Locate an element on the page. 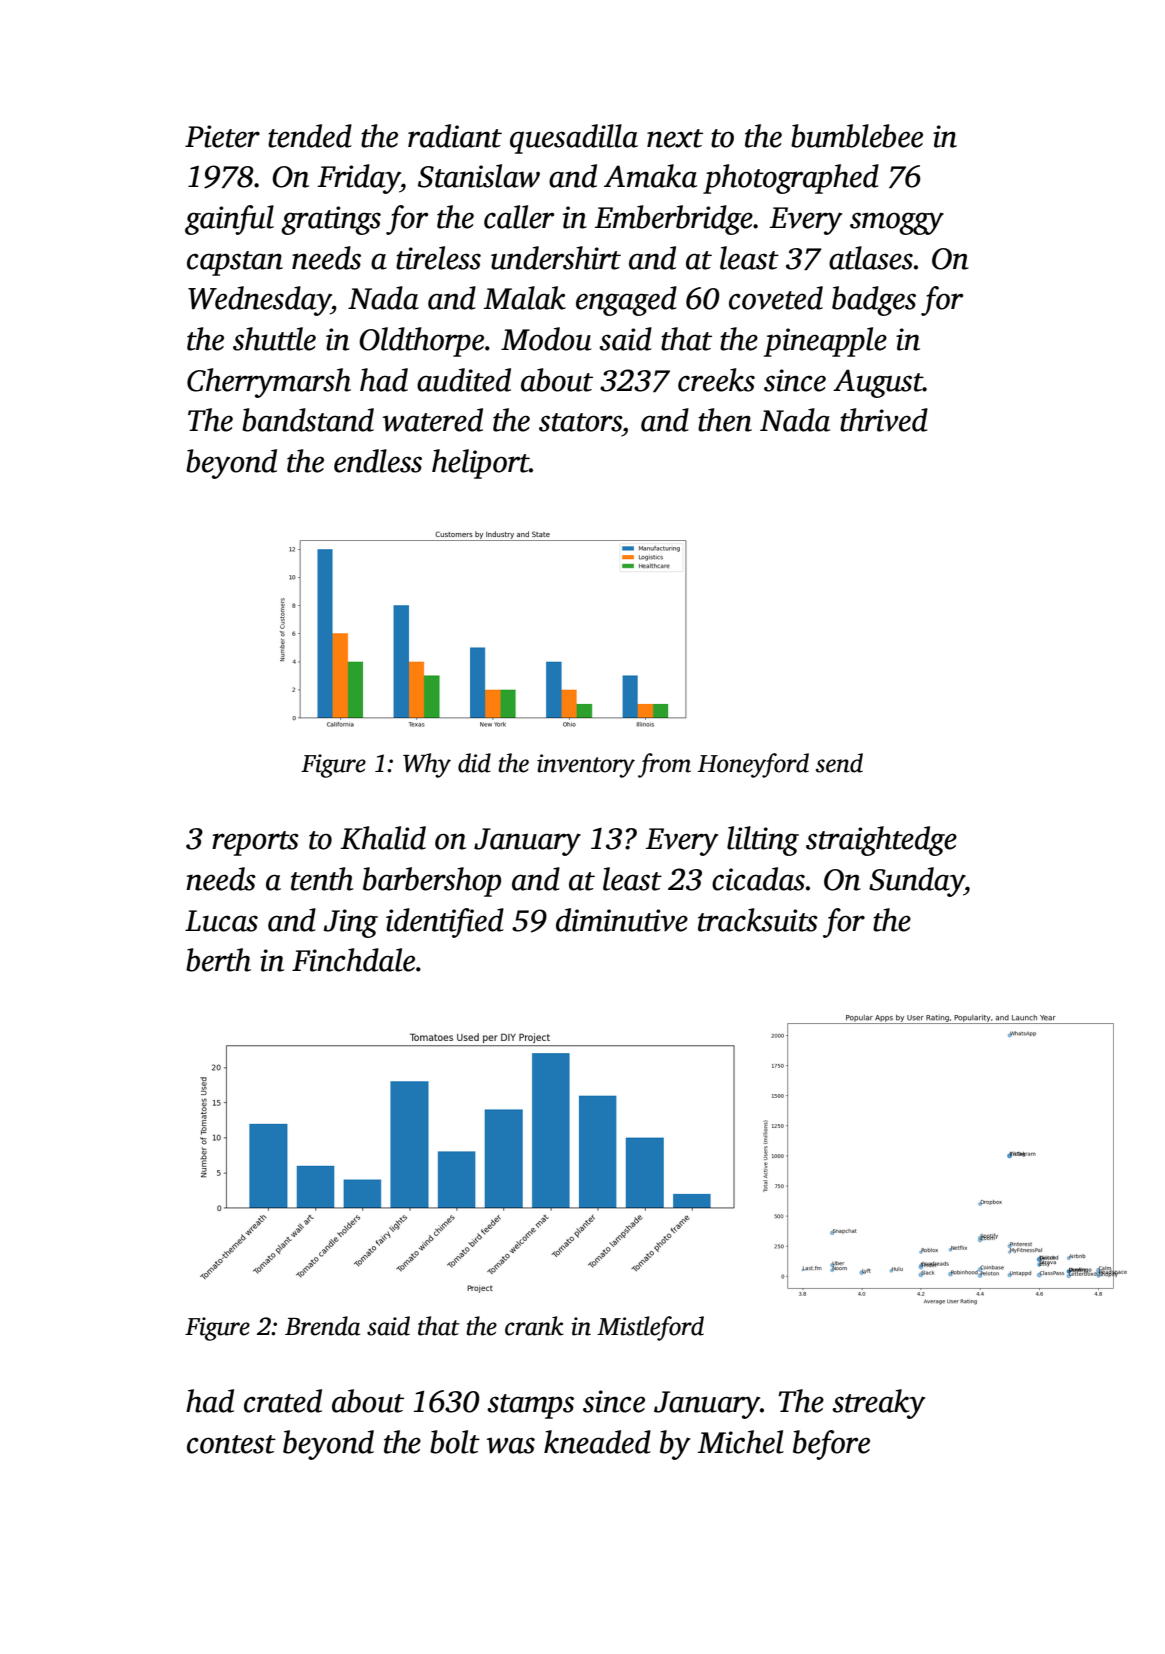  Brenda is located at coordinates (322, 1326).
